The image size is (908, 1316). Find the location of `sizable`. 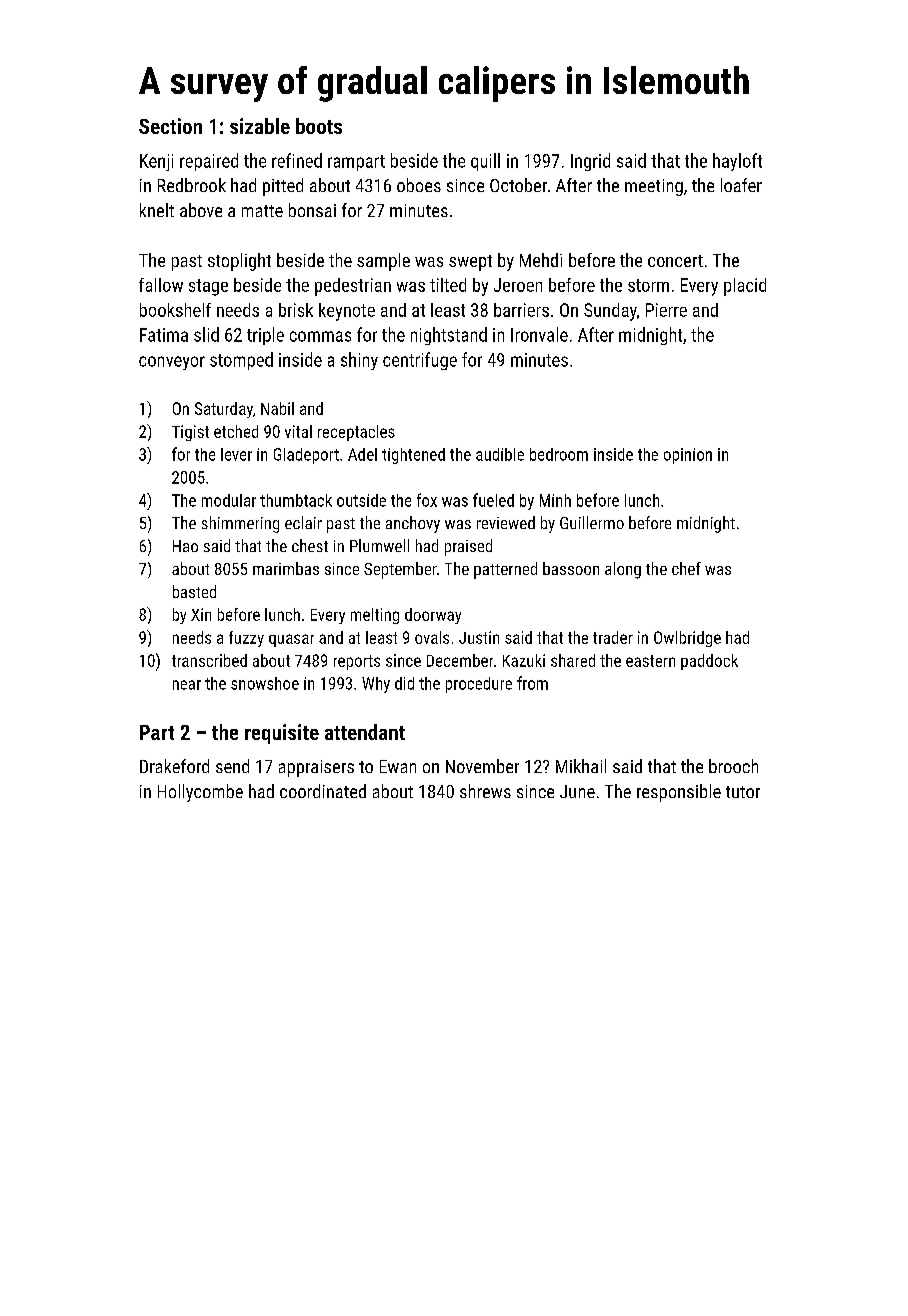

sizable is located at coordinates (260, 126).
